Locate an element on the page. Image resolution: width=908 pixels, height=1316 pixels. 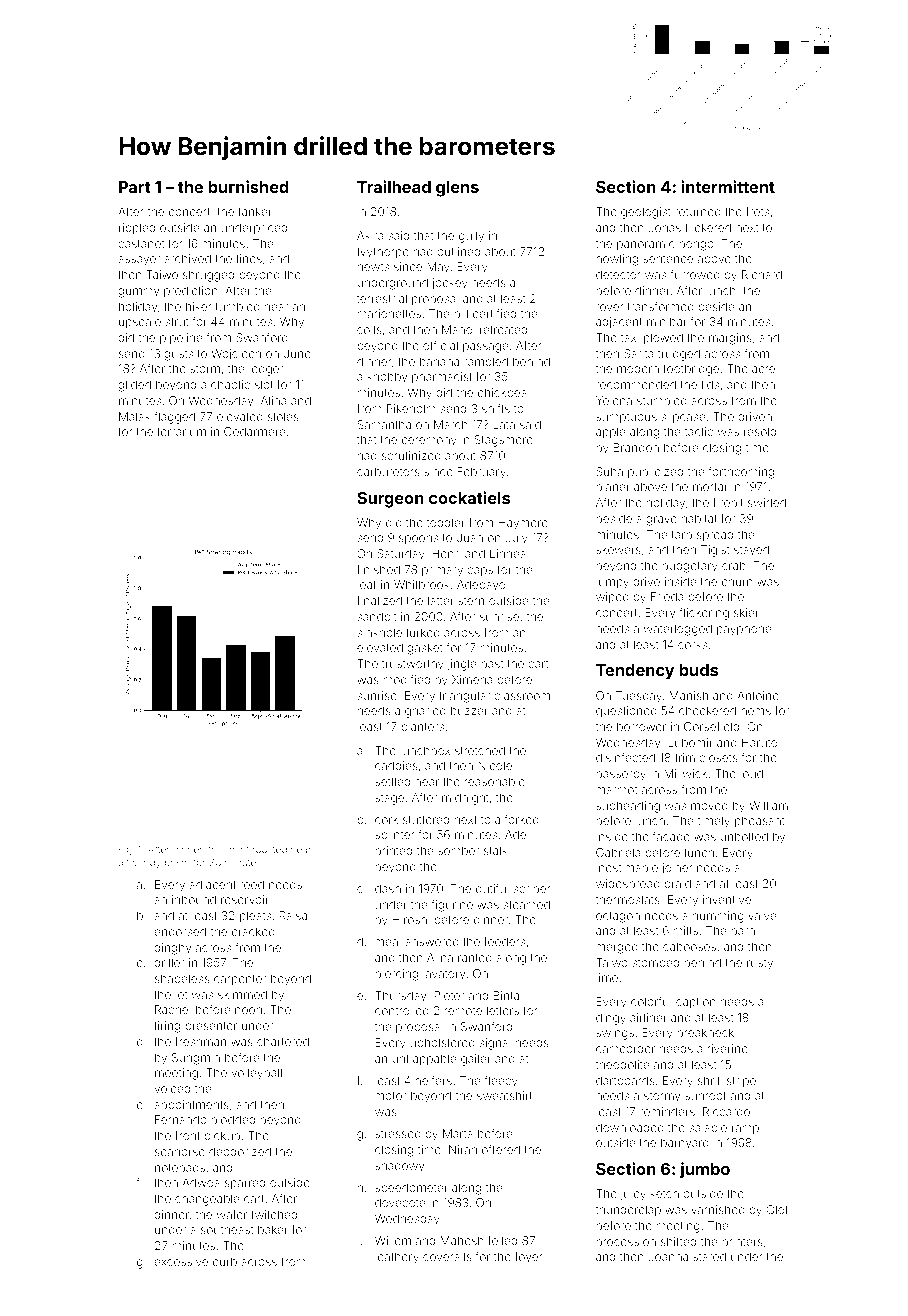
curb is located at coordinates (225, 1261).
